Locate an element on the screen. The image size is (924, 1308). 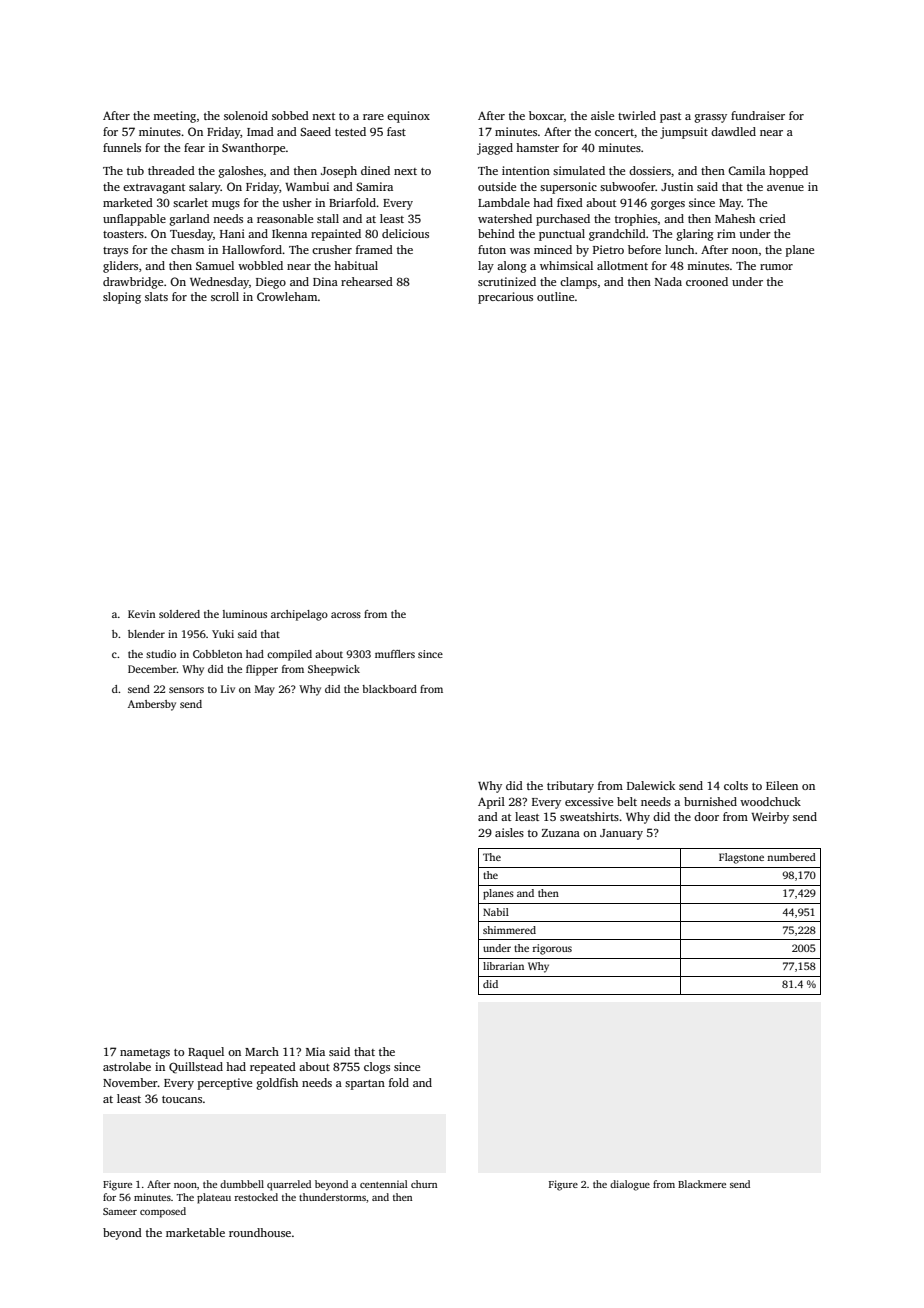
Sameer is located at coordinates (120, 1211).
